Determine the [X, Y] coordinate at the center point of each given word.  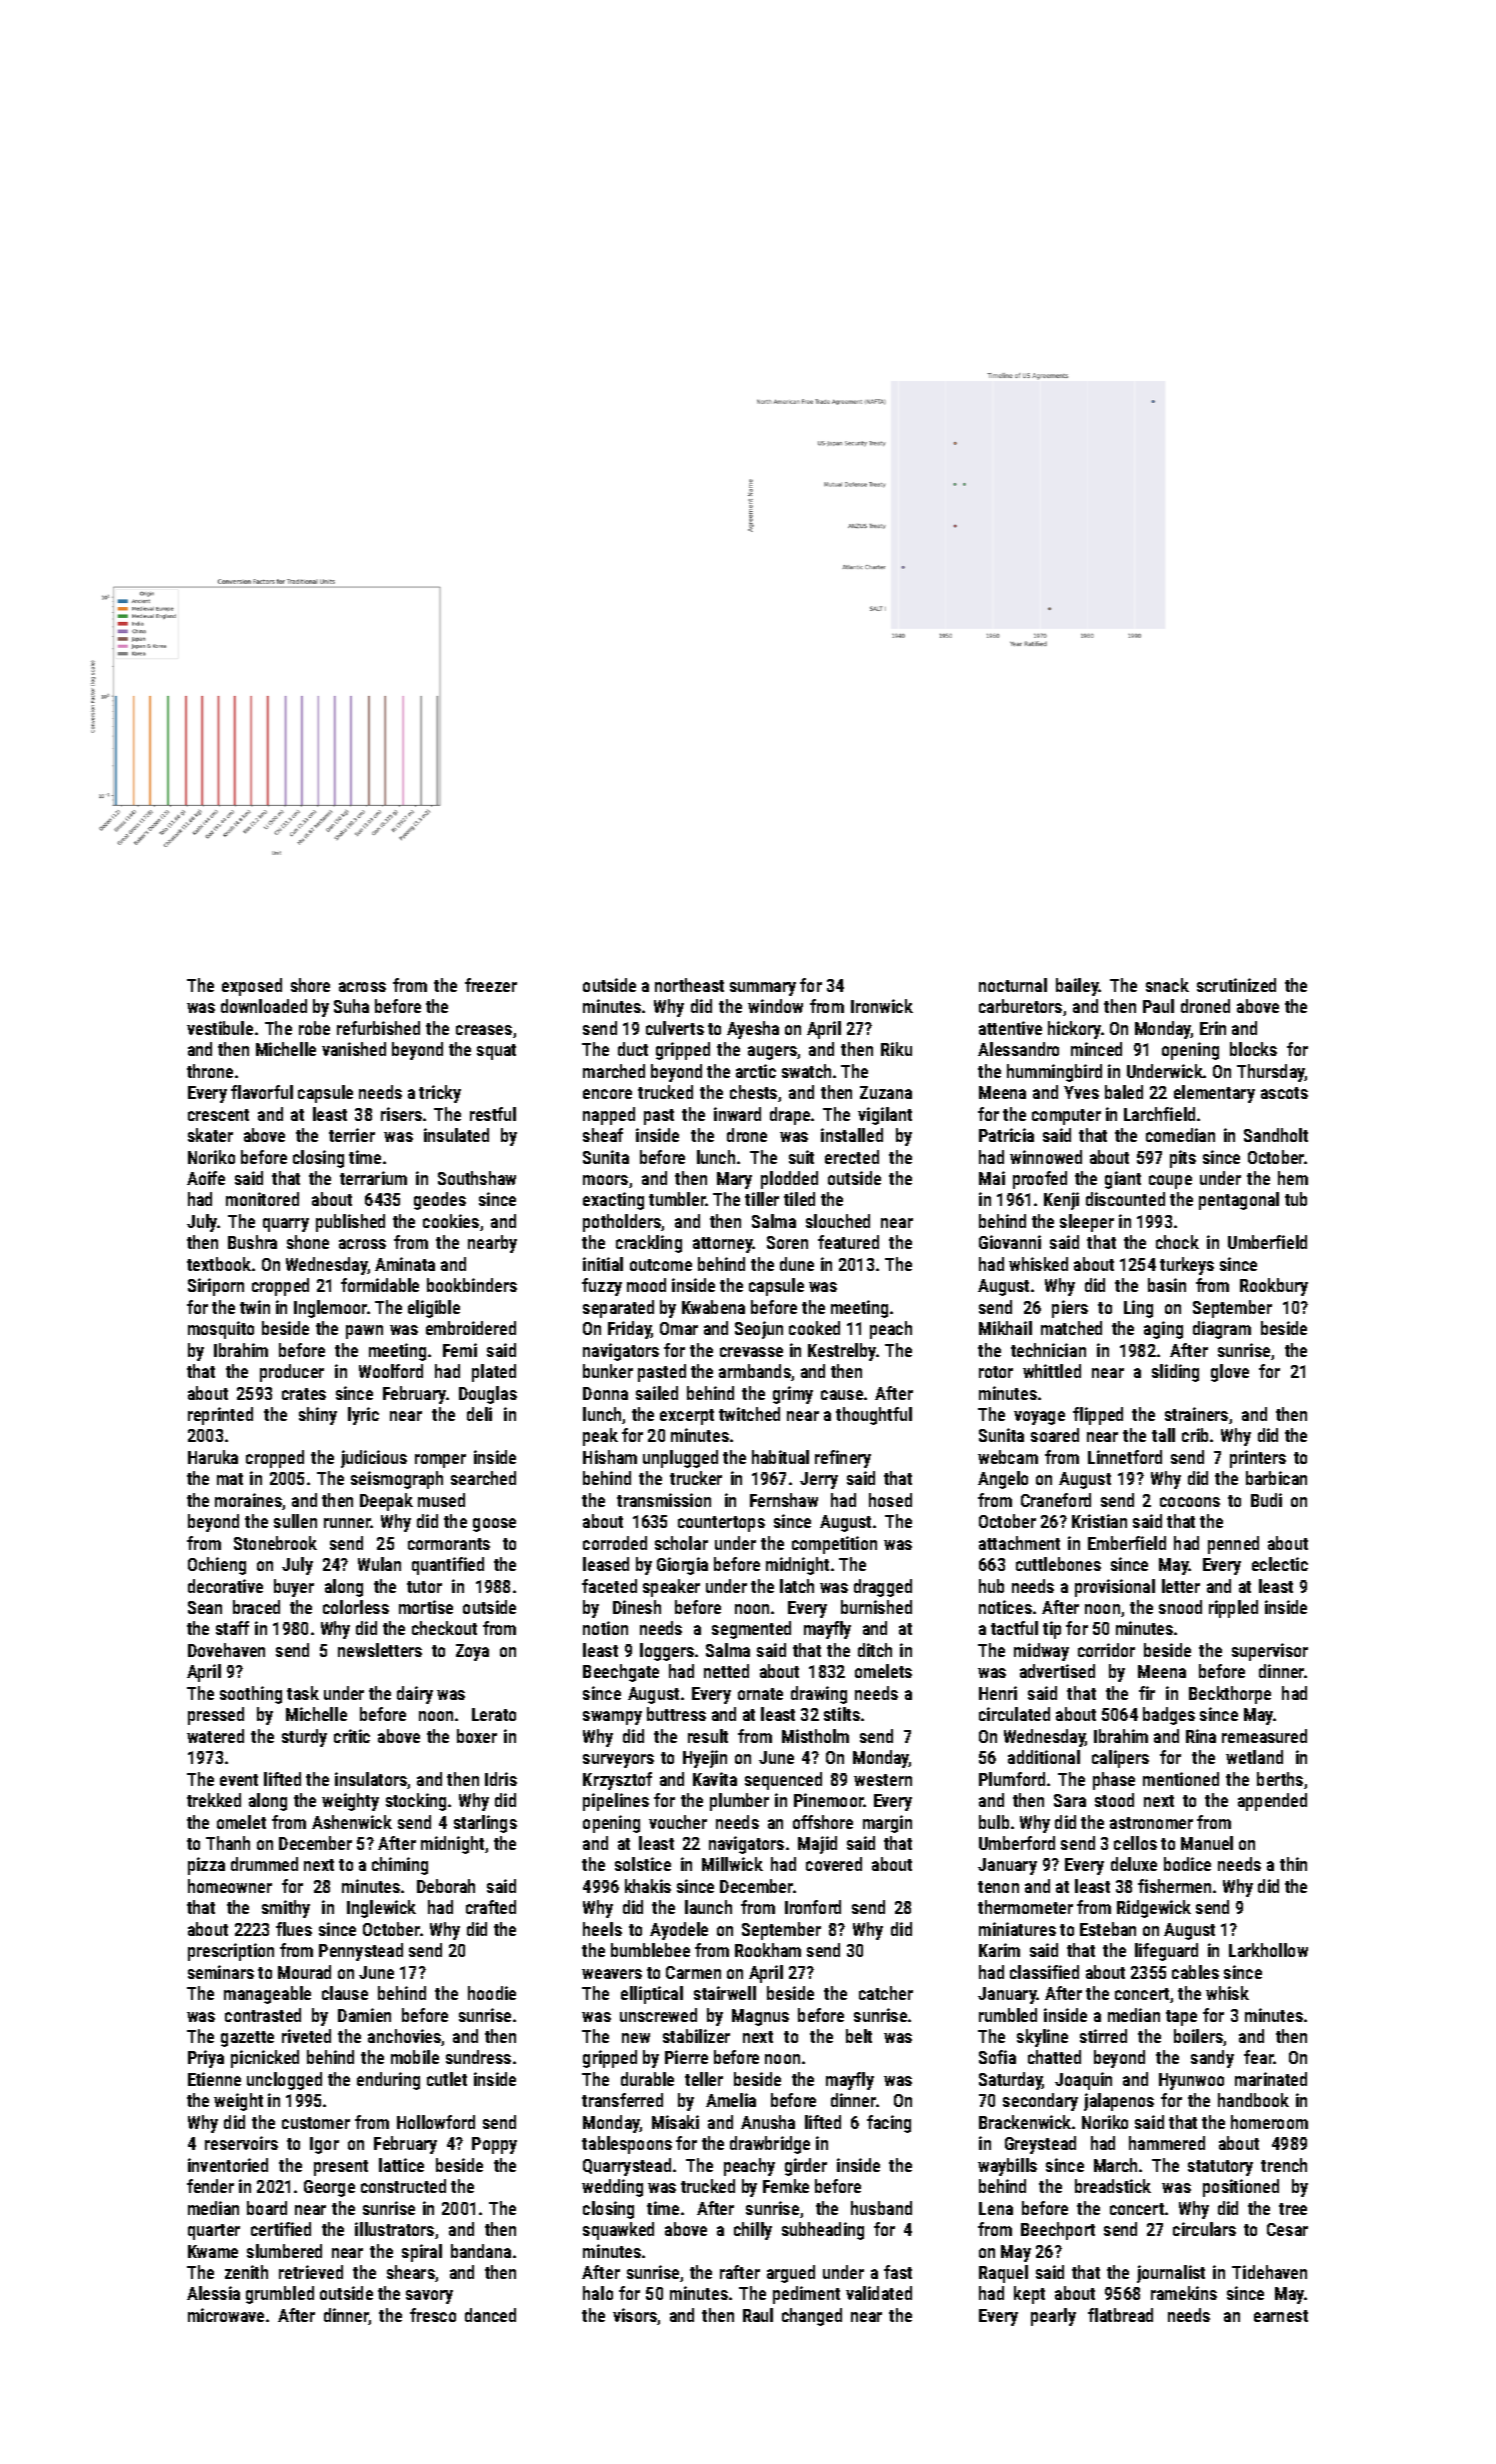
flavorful [262, 1092]
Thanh [228, 1843]
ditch [875, 1650]
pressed [216, 1716]
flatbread [1120, 2315]
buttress [676, 1714]
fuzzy [602, 1287]
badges [1169, 1716]
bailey [1077, 987]
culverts [675, 1028]
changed [812, 2317]
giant [1123, 1180]
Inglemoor [330, 1309]
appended [1272, 1802]
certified [281, 2229]
